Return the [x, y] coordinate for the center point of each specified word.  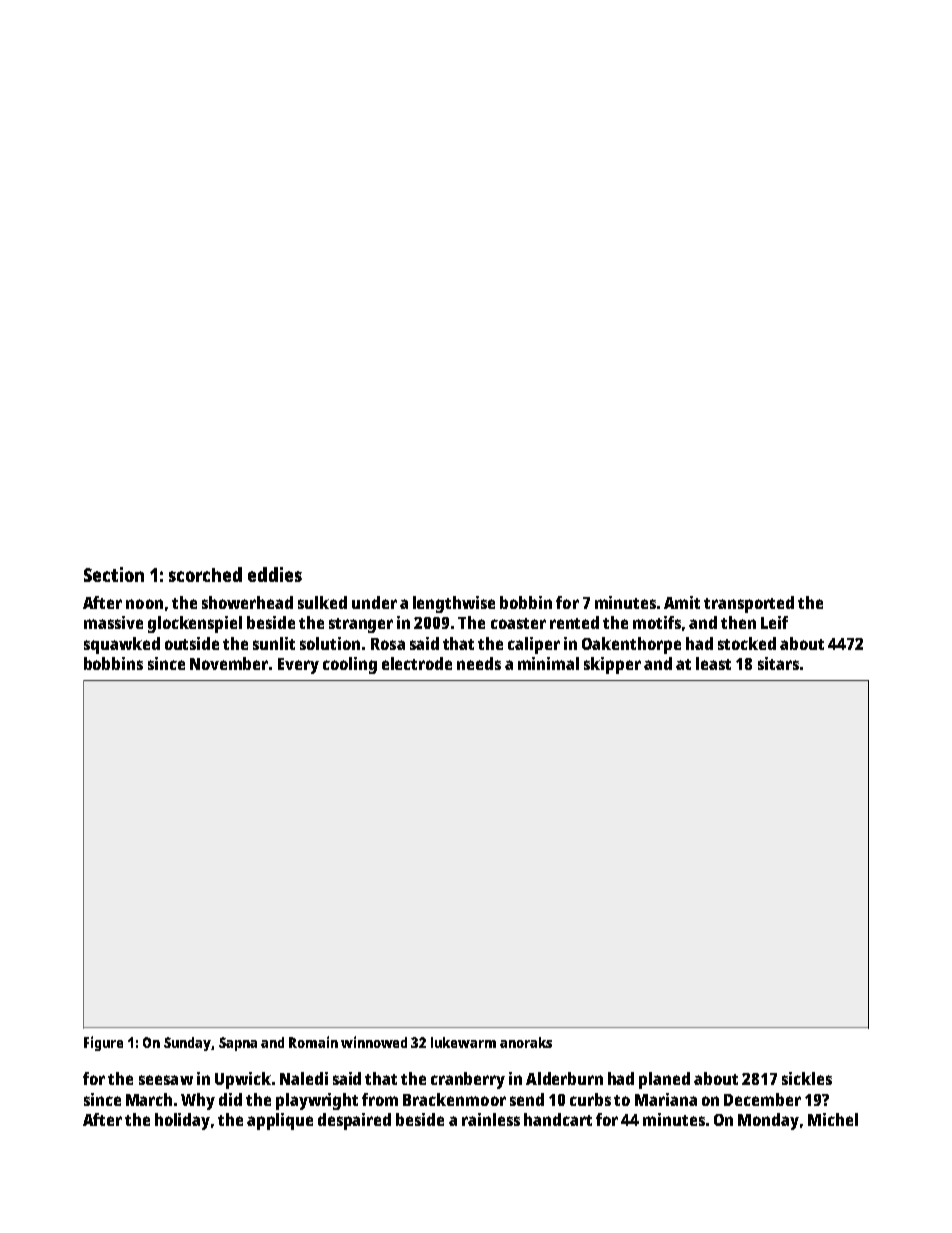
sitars [778, 663]
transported [749, 604]
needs [479, 663]
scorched [205, 574]
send [527, 1099]
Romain [313, 1042]
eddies [275, 574]
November [229, 663]
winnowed [374, 1042]
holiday [182, 1121]
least [713, 663]
